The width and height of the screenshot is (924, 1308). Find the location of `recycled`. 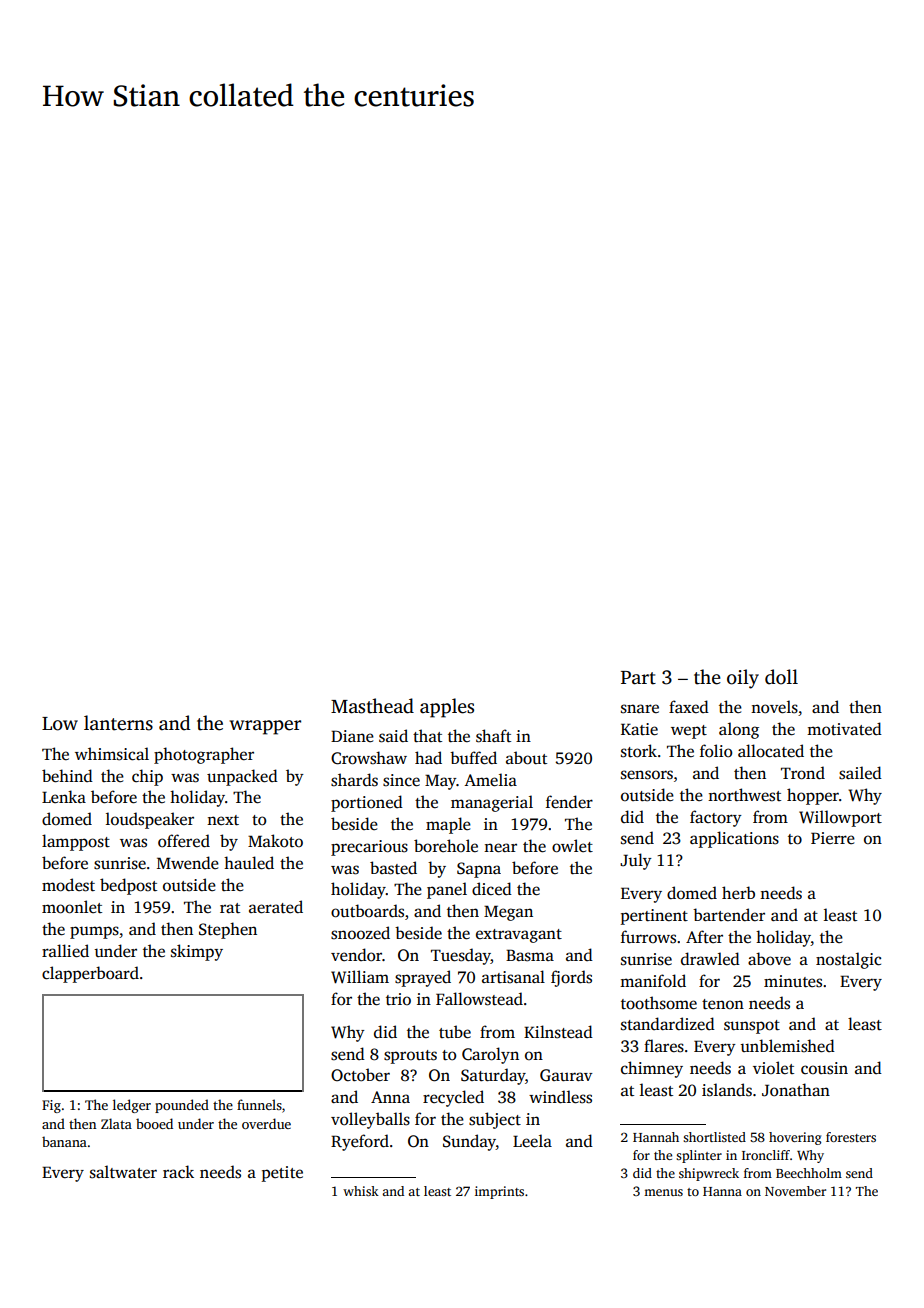

recycled is located at coordinates (453, 1098).
